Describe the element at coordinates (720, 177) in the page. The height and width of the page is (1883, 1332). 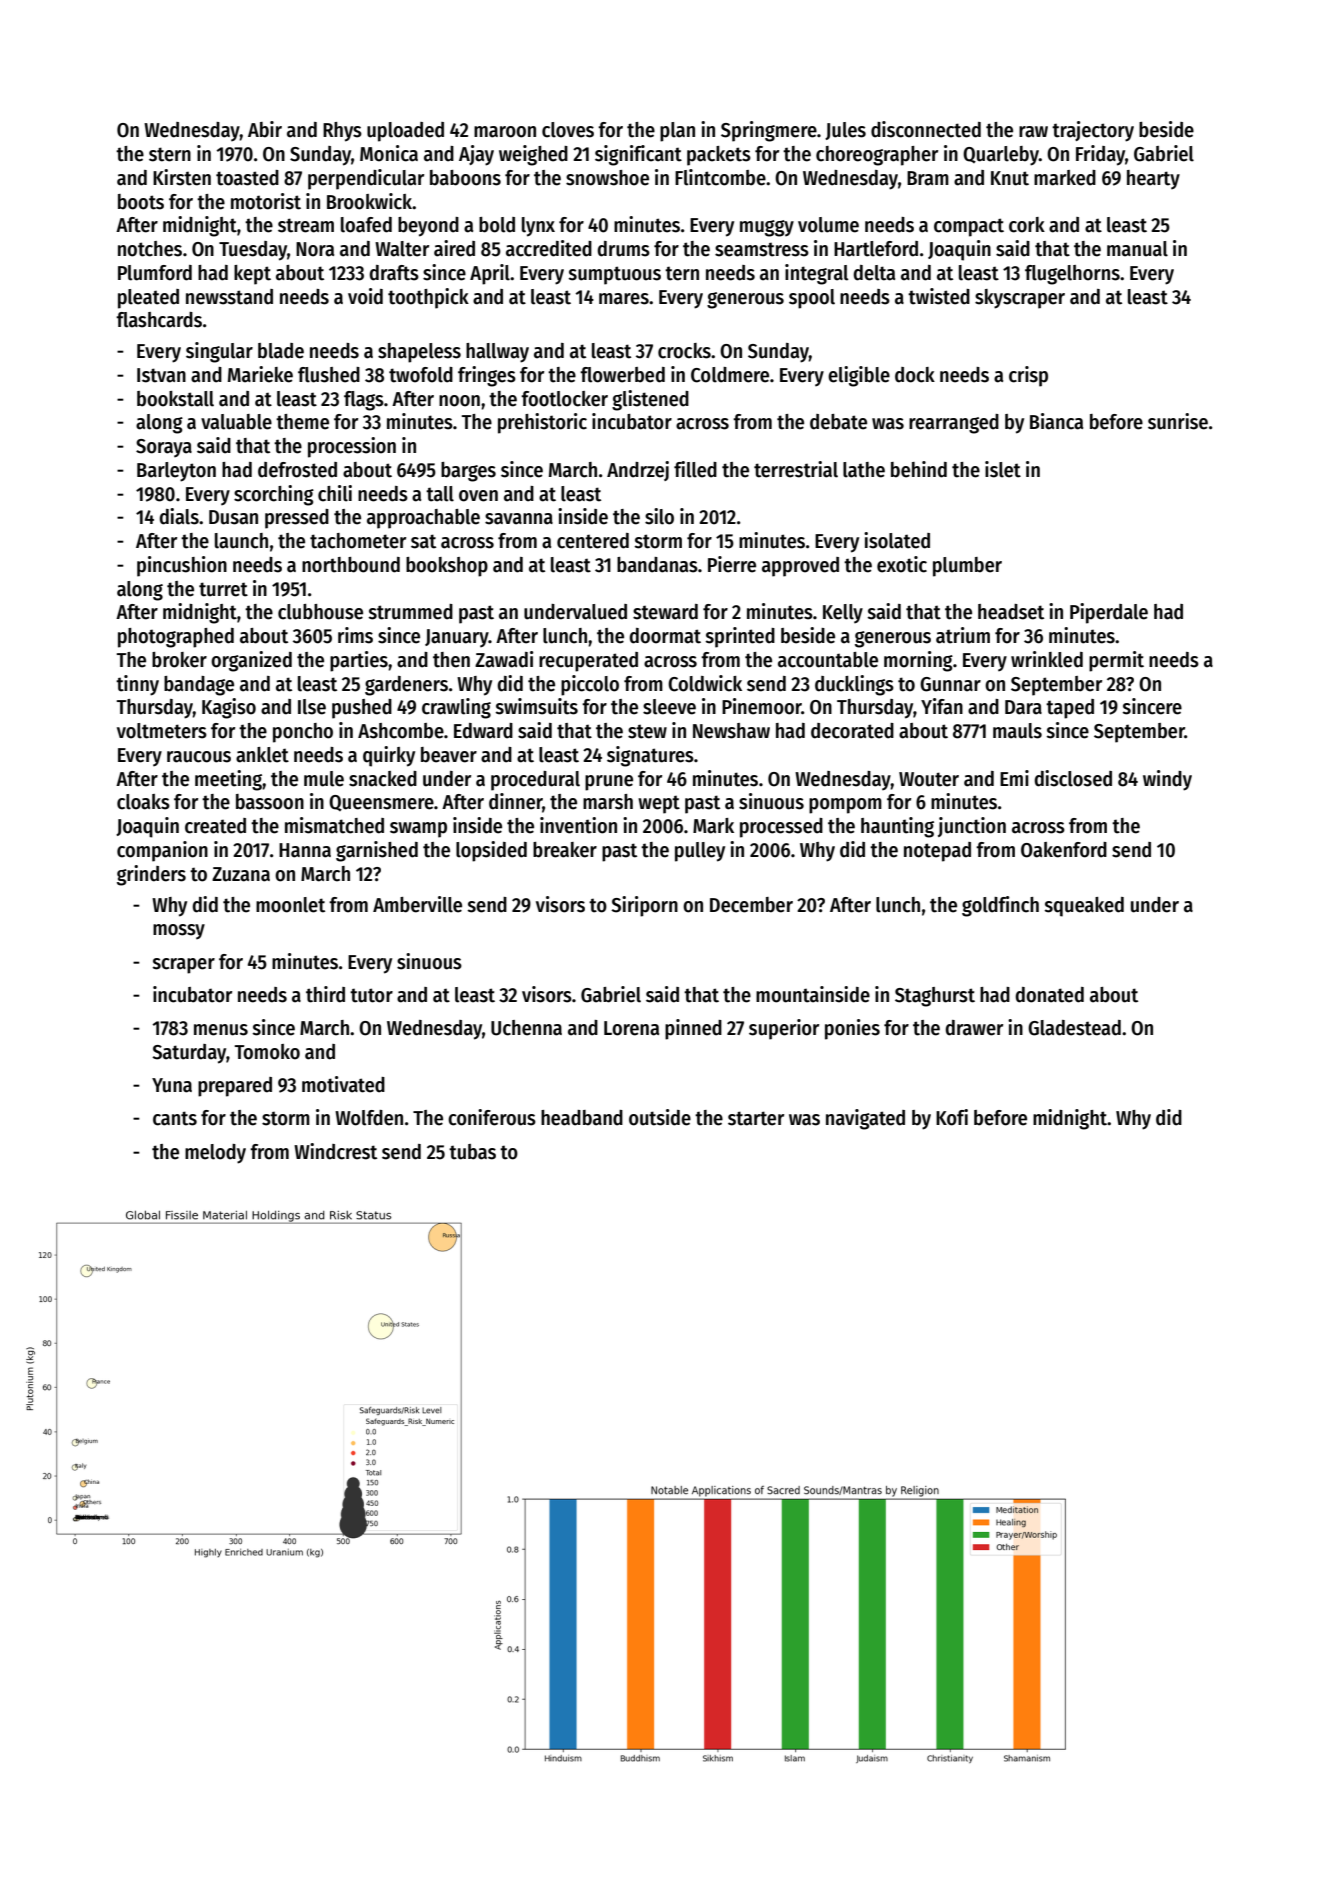
I see `Flintcombe` at that location.
